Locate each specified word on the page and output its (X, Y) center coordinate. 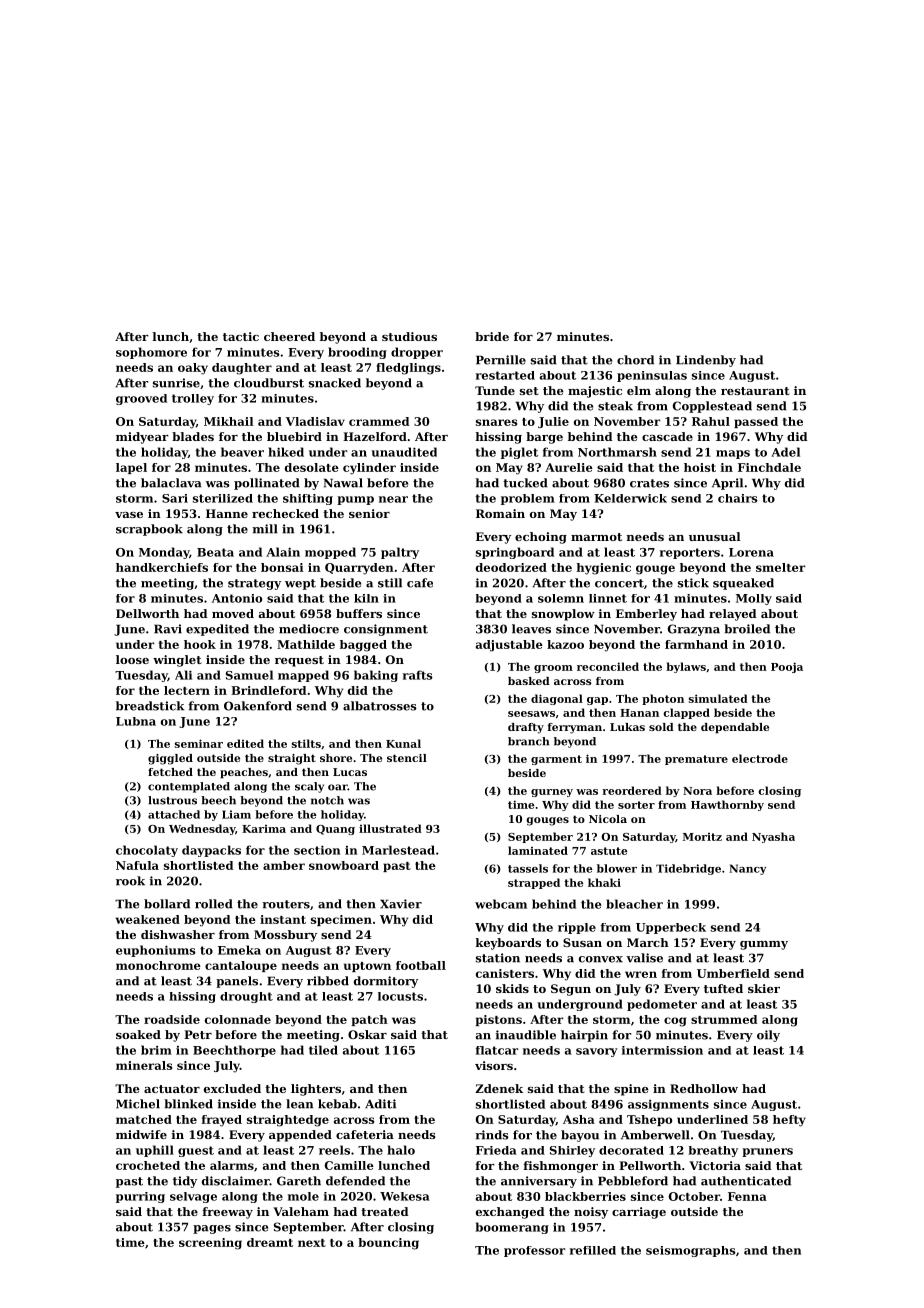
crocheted (148, 1165)
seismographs (691, 1251)
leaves (531, 629)
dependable (735, 728)
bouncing (388, 1244)
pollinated (267, 484)
